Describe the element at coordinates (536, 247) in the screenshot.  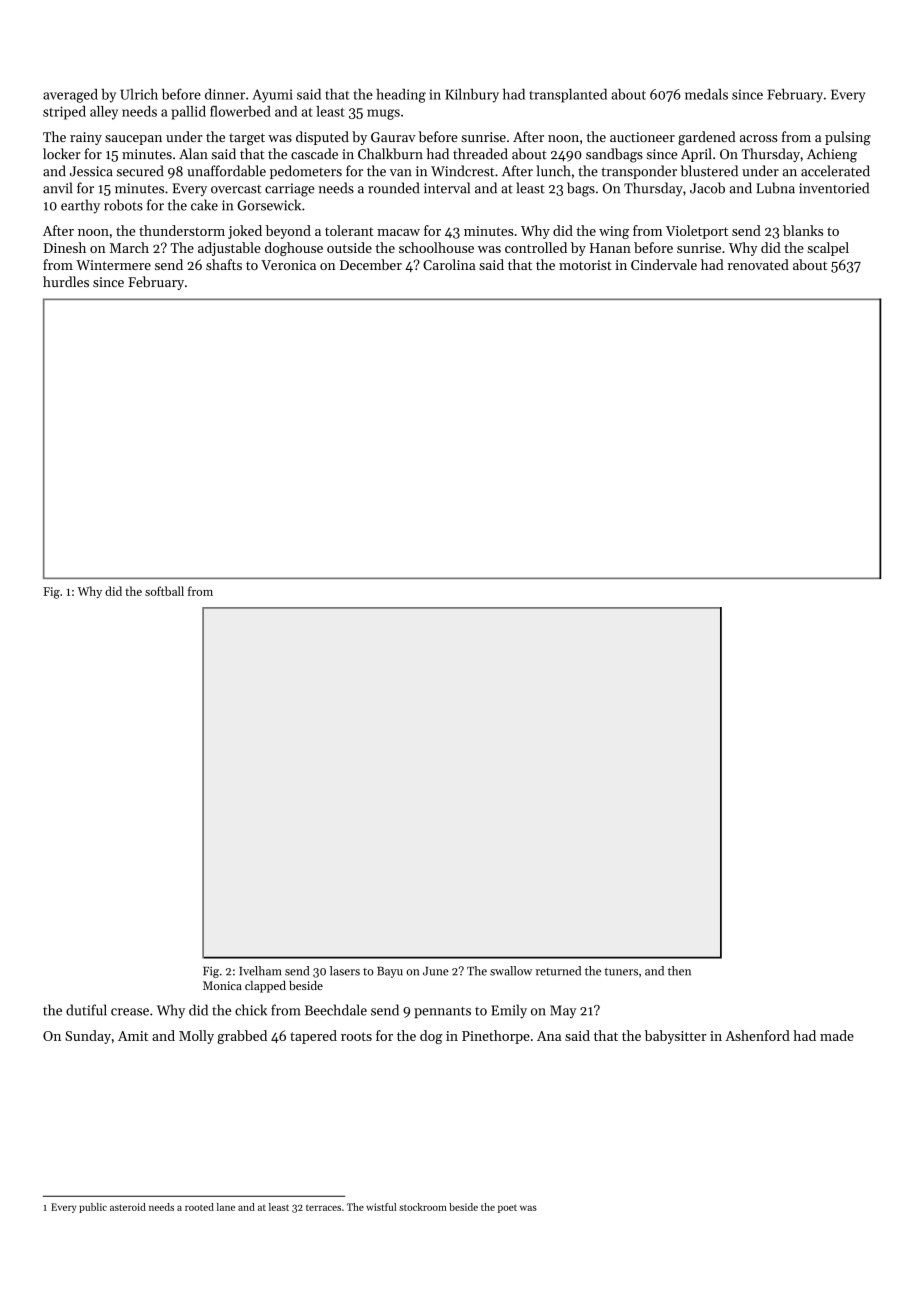
I see `controlled` at that location.
